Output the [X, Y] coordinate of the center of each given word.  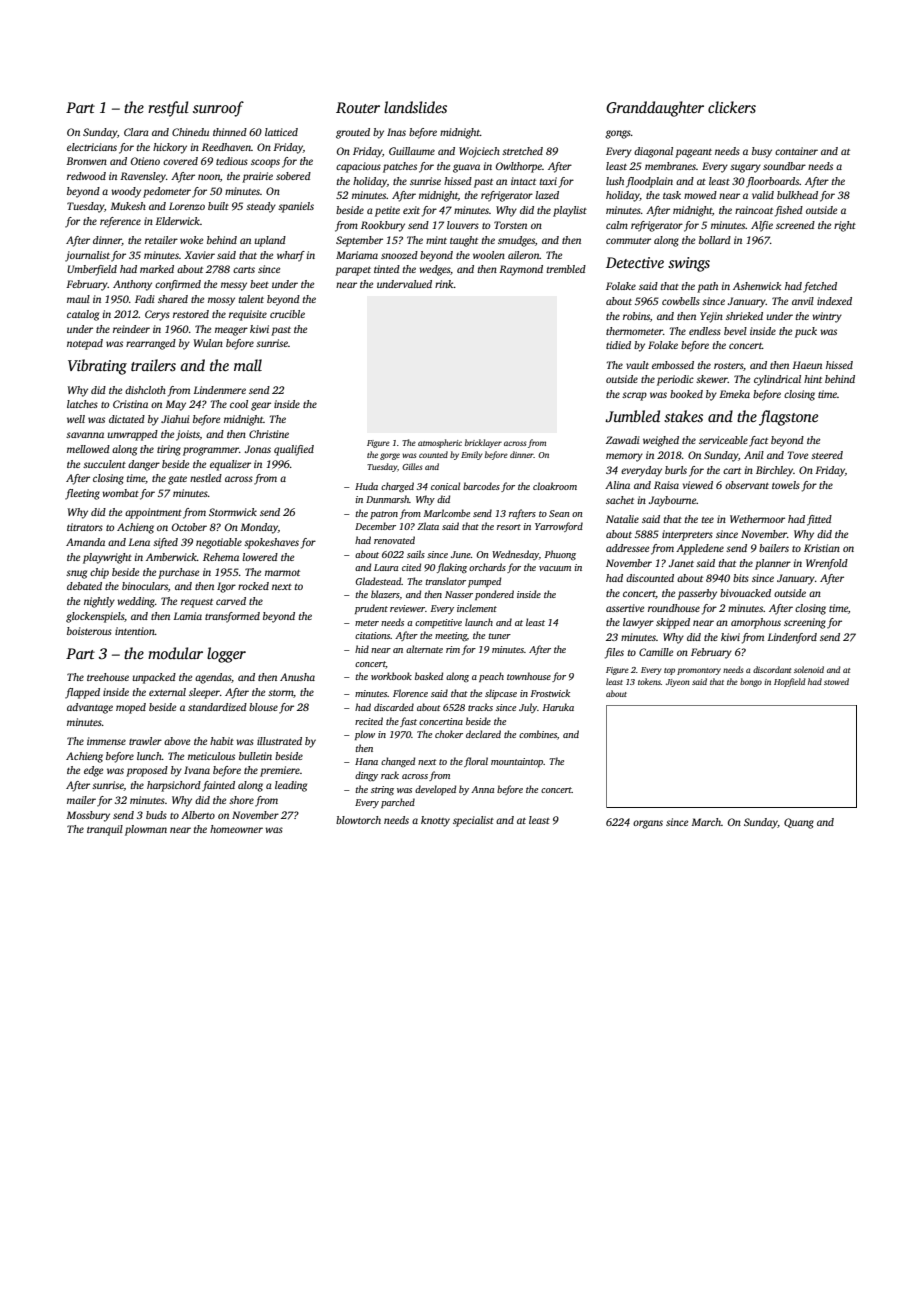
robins [636, 316]
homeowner [236, 829]
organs [648, 824]
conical [445, 486]
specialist [473, 821]
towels [786, 485]
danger [144, 465]
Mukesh [128, 206]
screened [795, 225]
